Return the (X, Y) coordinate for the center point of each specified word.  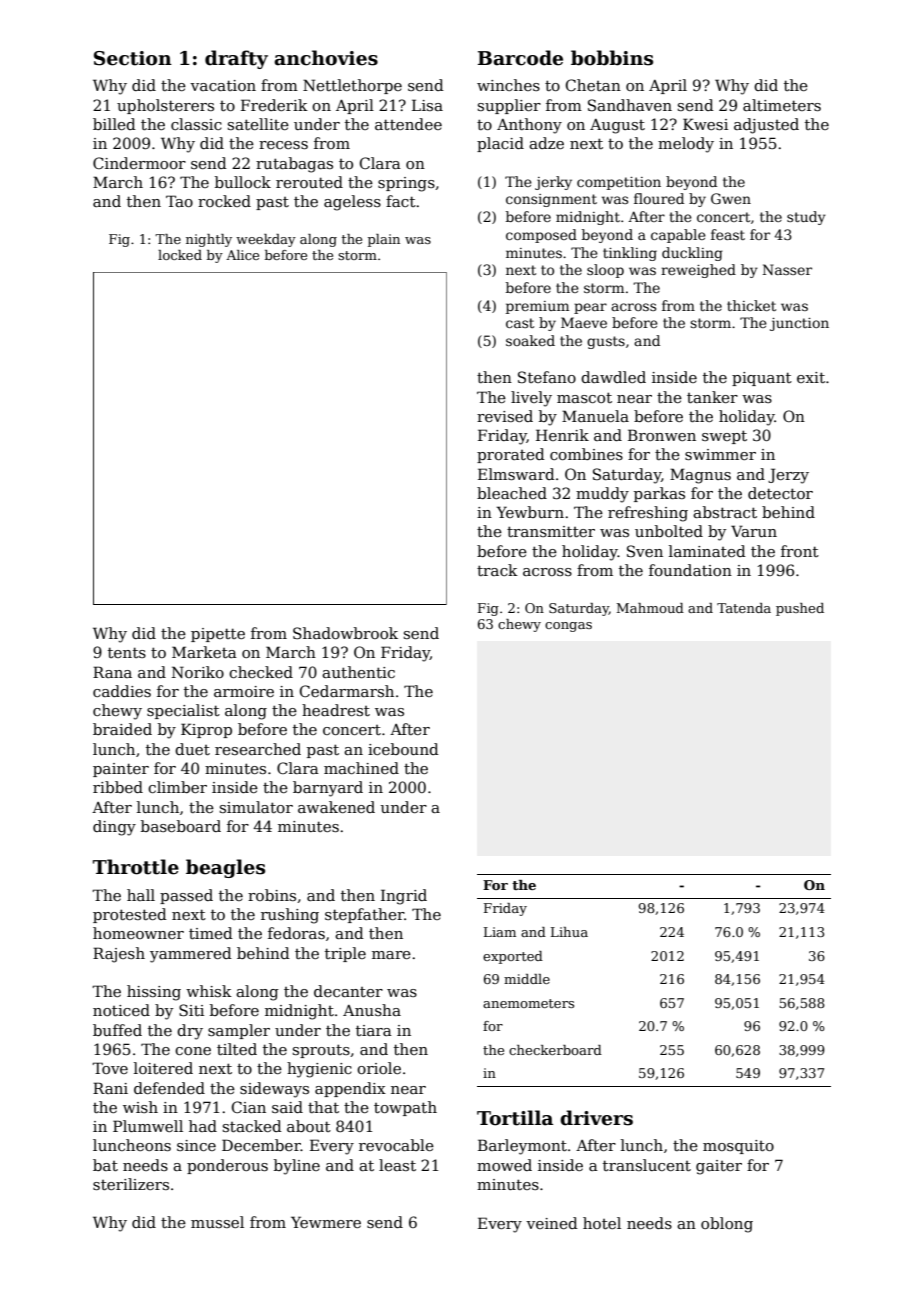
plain (384, 240)
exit (811, 377)
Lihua (569, 932)
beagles (225, 868)
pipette (218, 635)
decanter (348, 991)
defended (169, 1088)
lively (531, 399)
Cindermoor (139, 163)
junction (799, 324)
